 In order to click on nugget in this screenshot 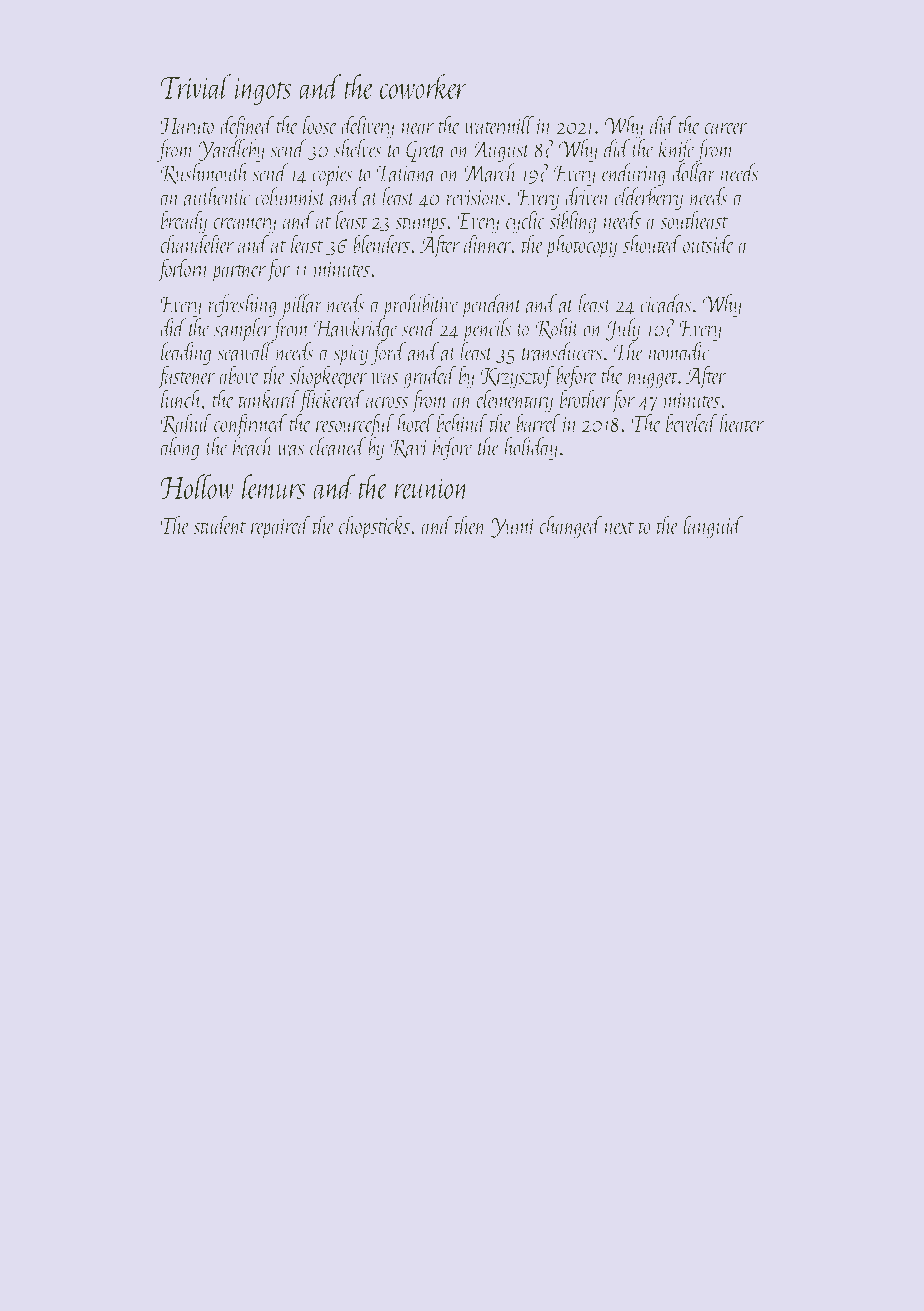, I will do `click(653, 380)`.
